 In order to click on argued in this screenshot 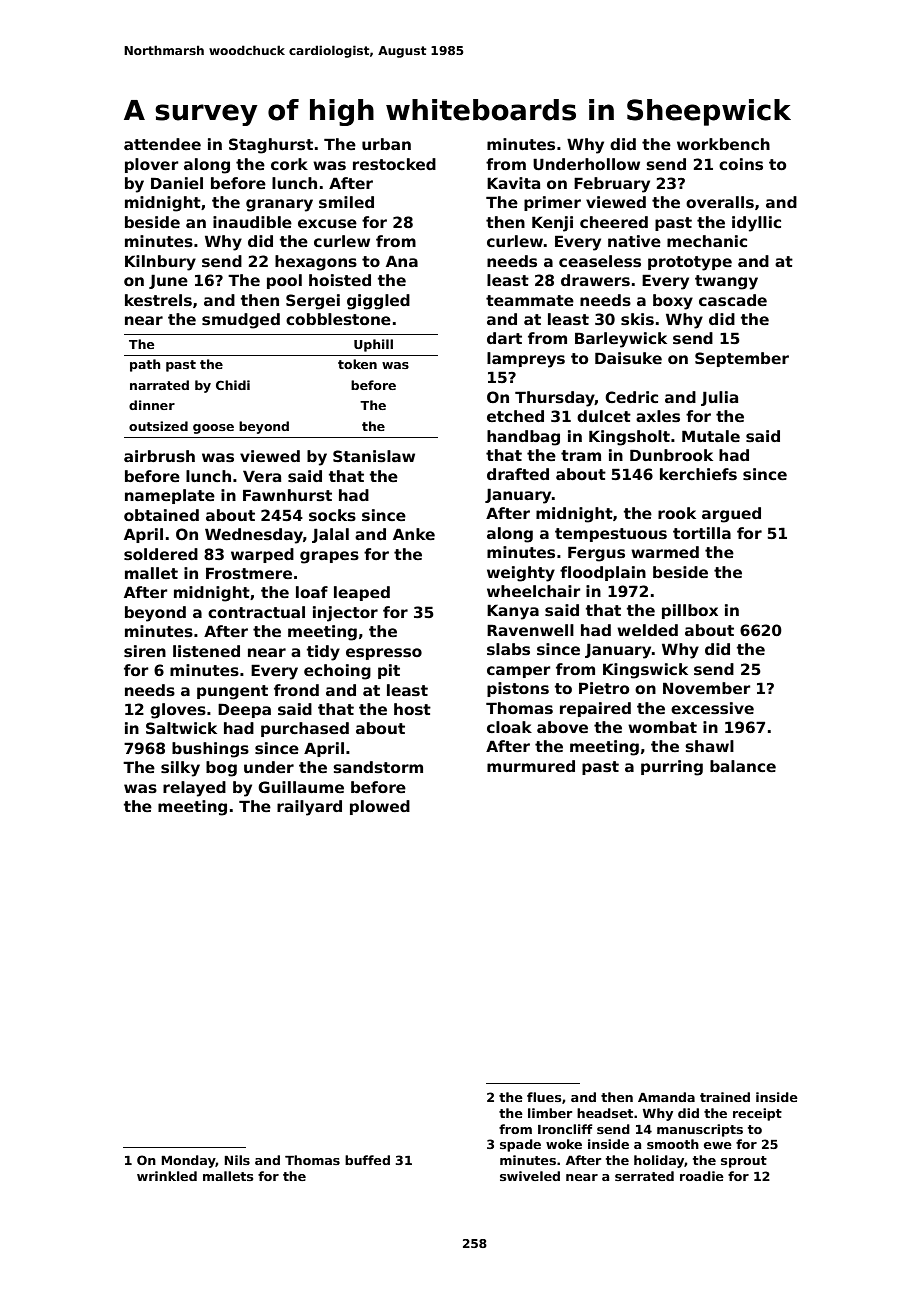, I will do `click(731, 515)`.
